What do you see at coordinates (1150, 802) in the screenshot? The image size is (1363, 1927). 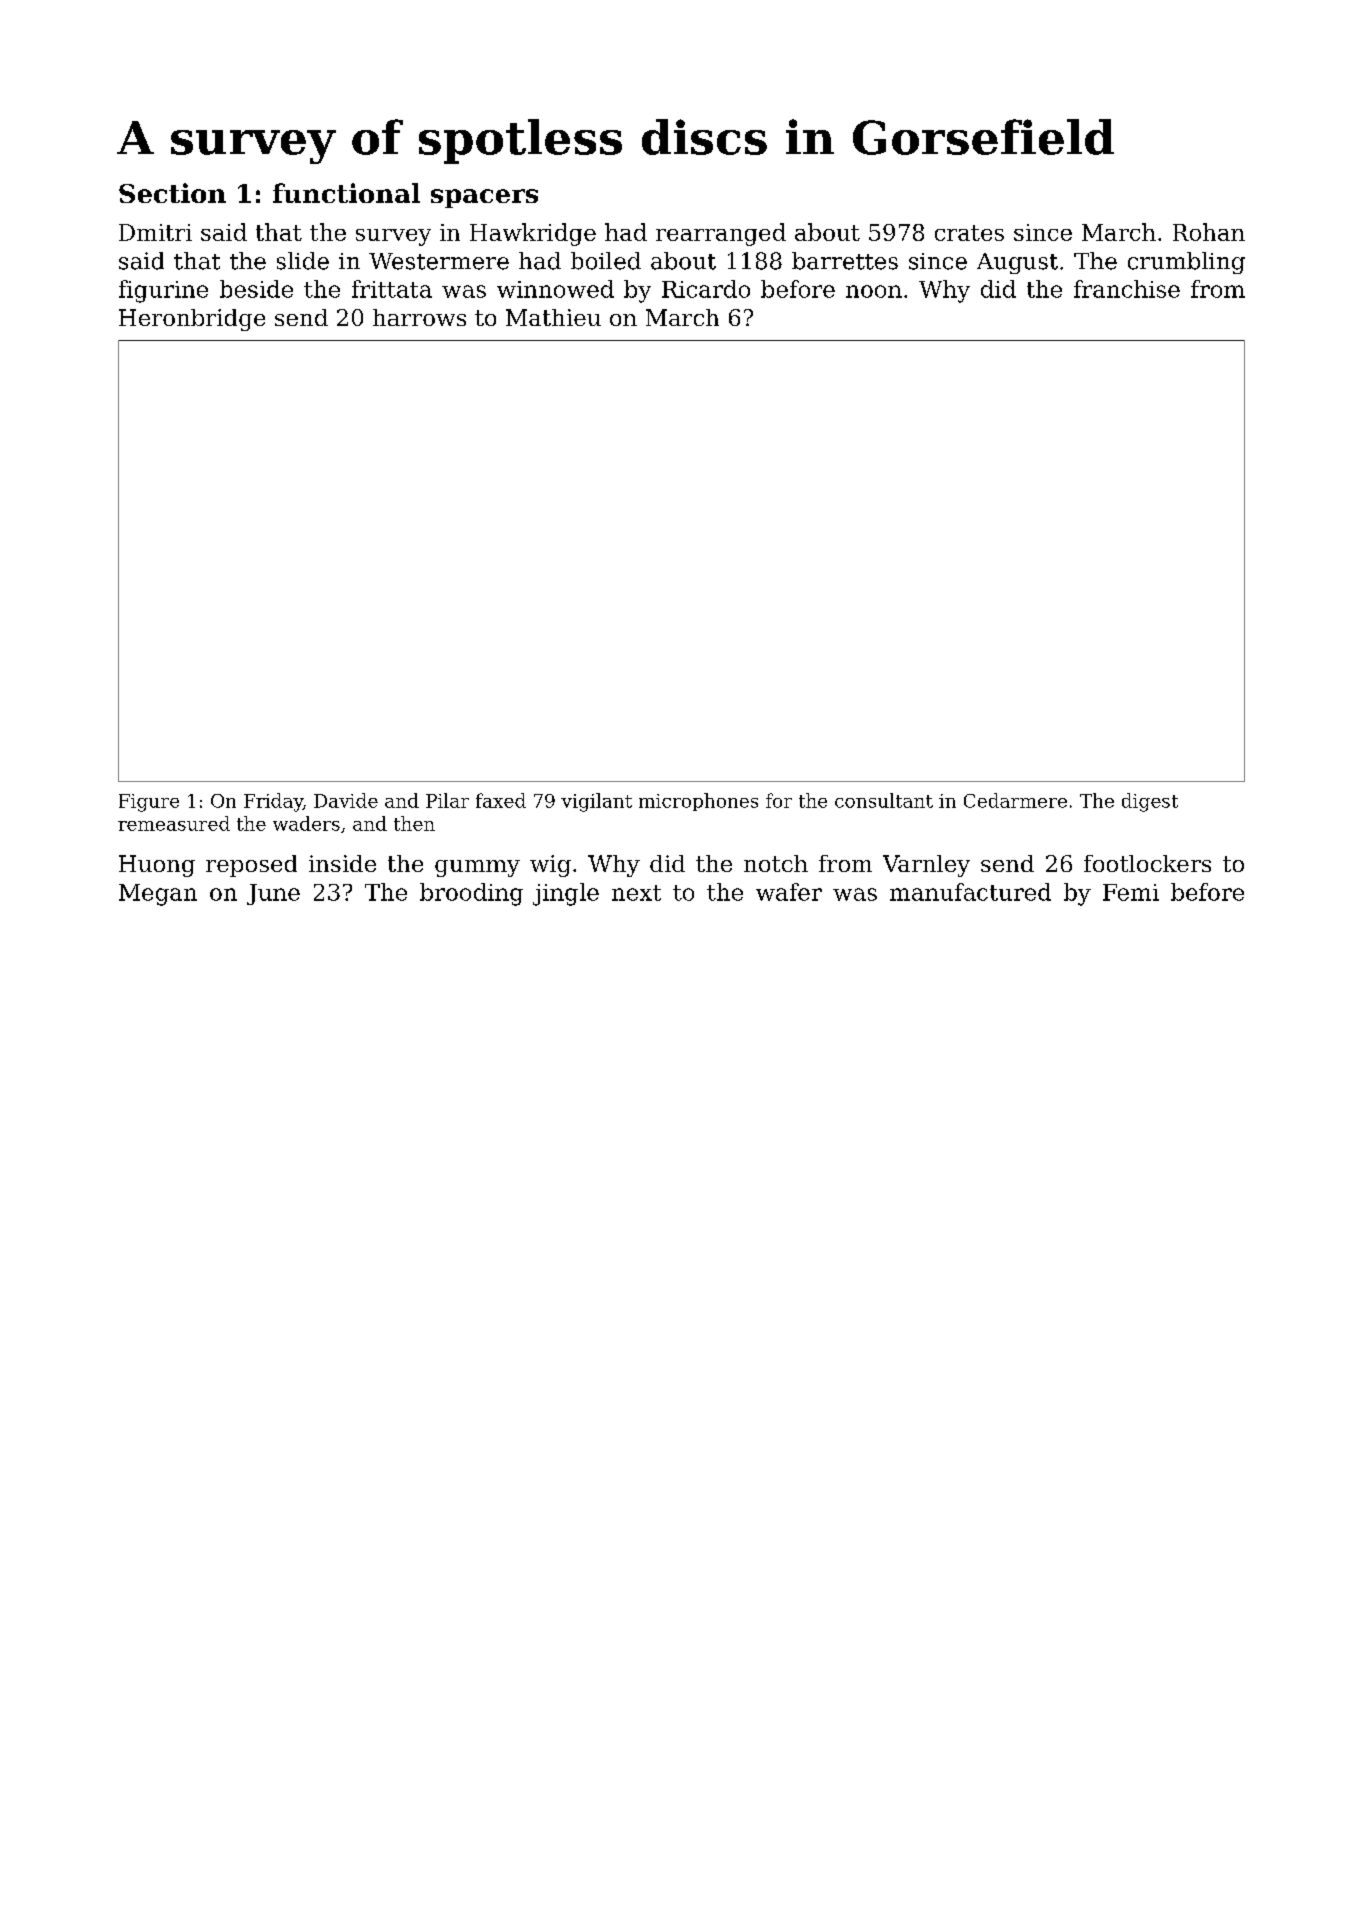 I see `digest` at bounding box center [1150, 802].
